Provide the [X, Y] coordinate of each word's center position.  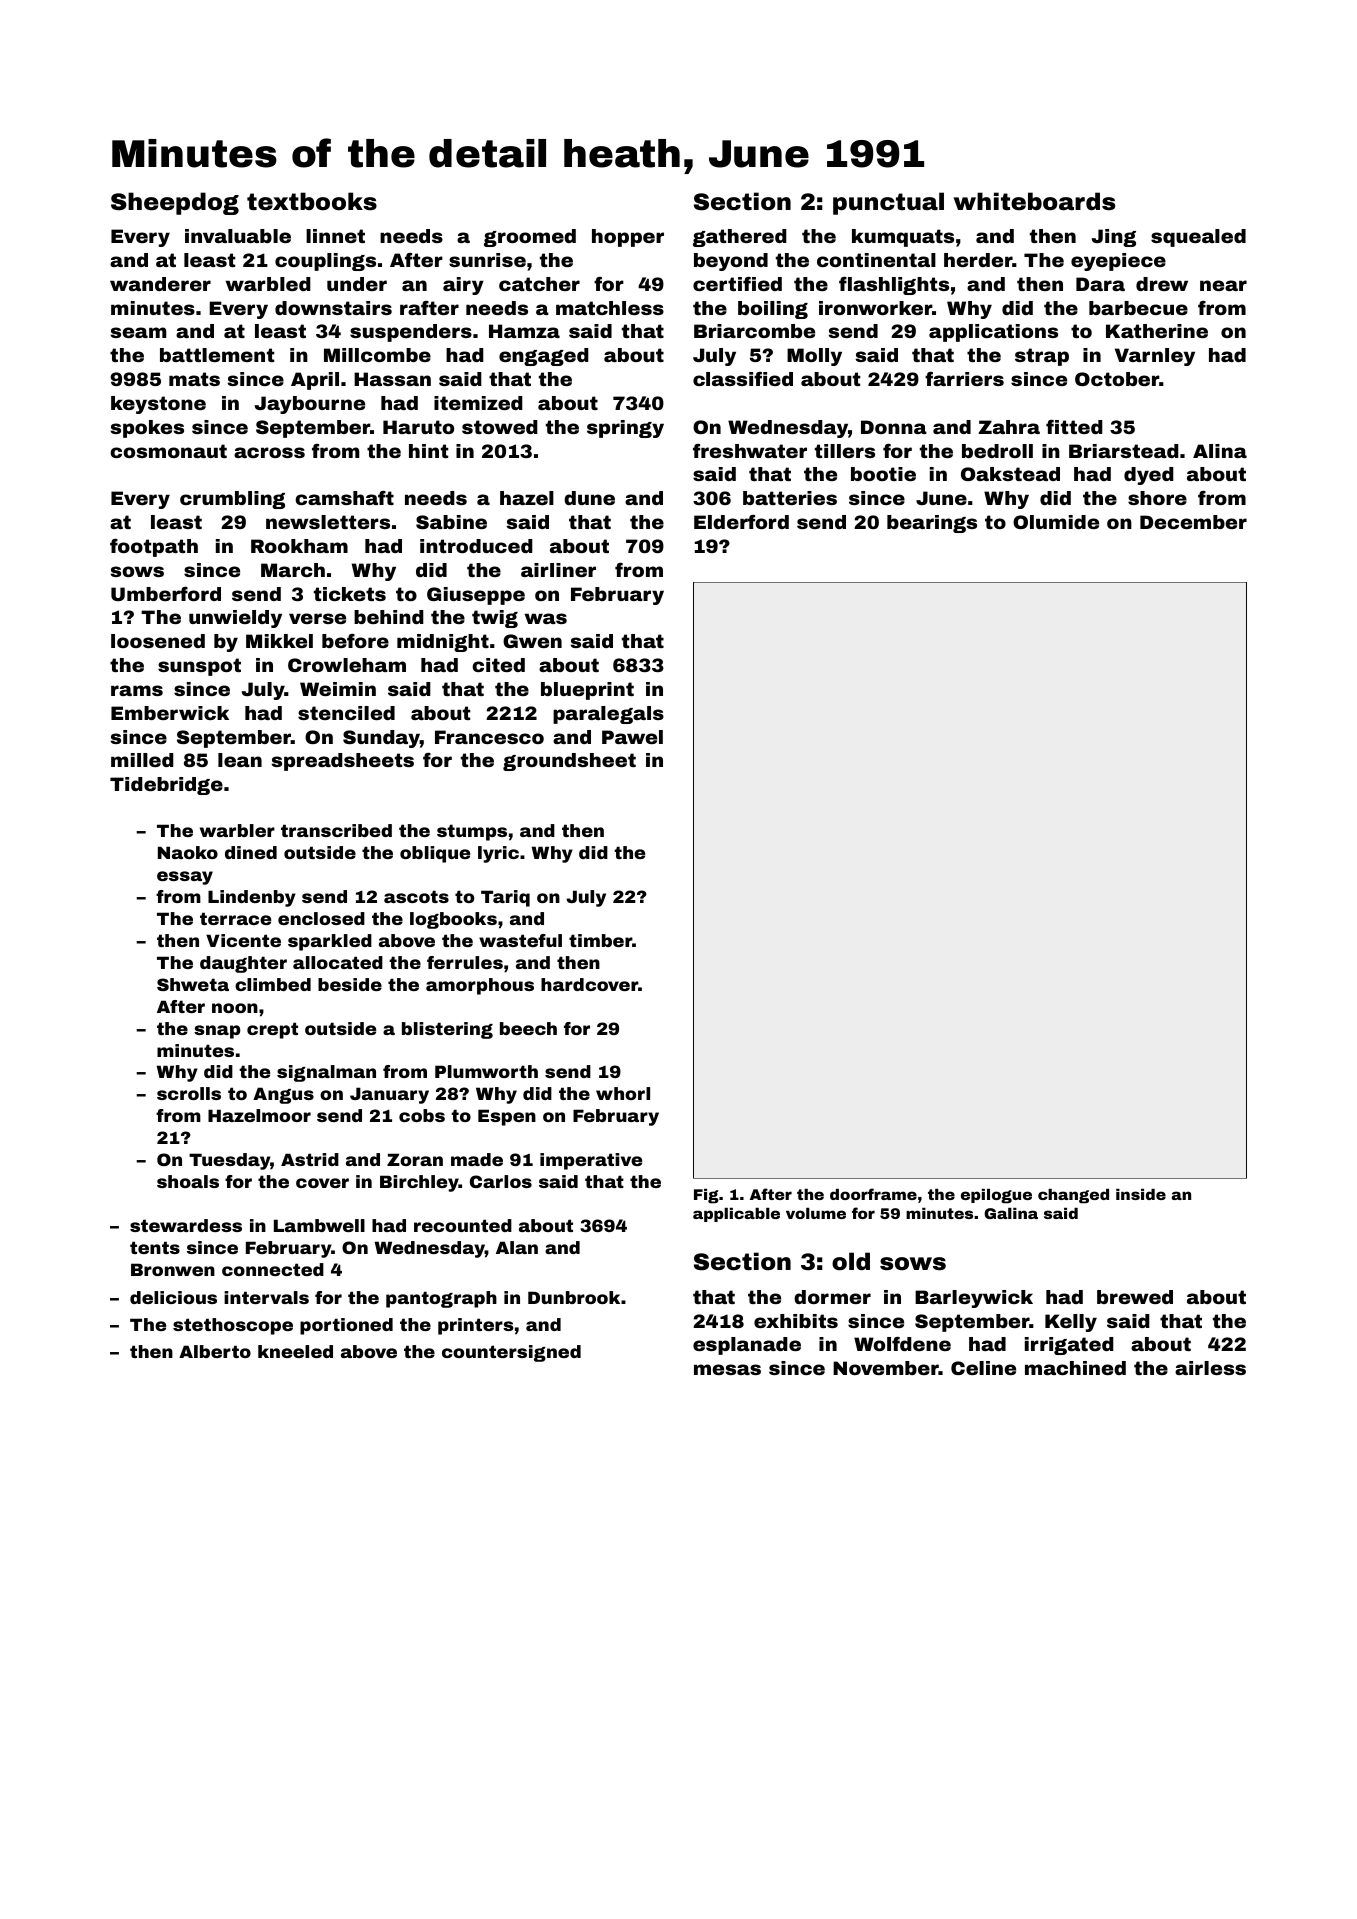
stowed [500, 427]
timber [600, 940]
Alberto [215, 1351]
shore [1157, 498]
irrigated [1069, 1346]
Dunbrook [574, 1297]
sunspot [199, 667]
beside [350, 984]
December [1193, 522]
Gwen [532, 641]
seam [138, 332]
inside [1141, 1194]
